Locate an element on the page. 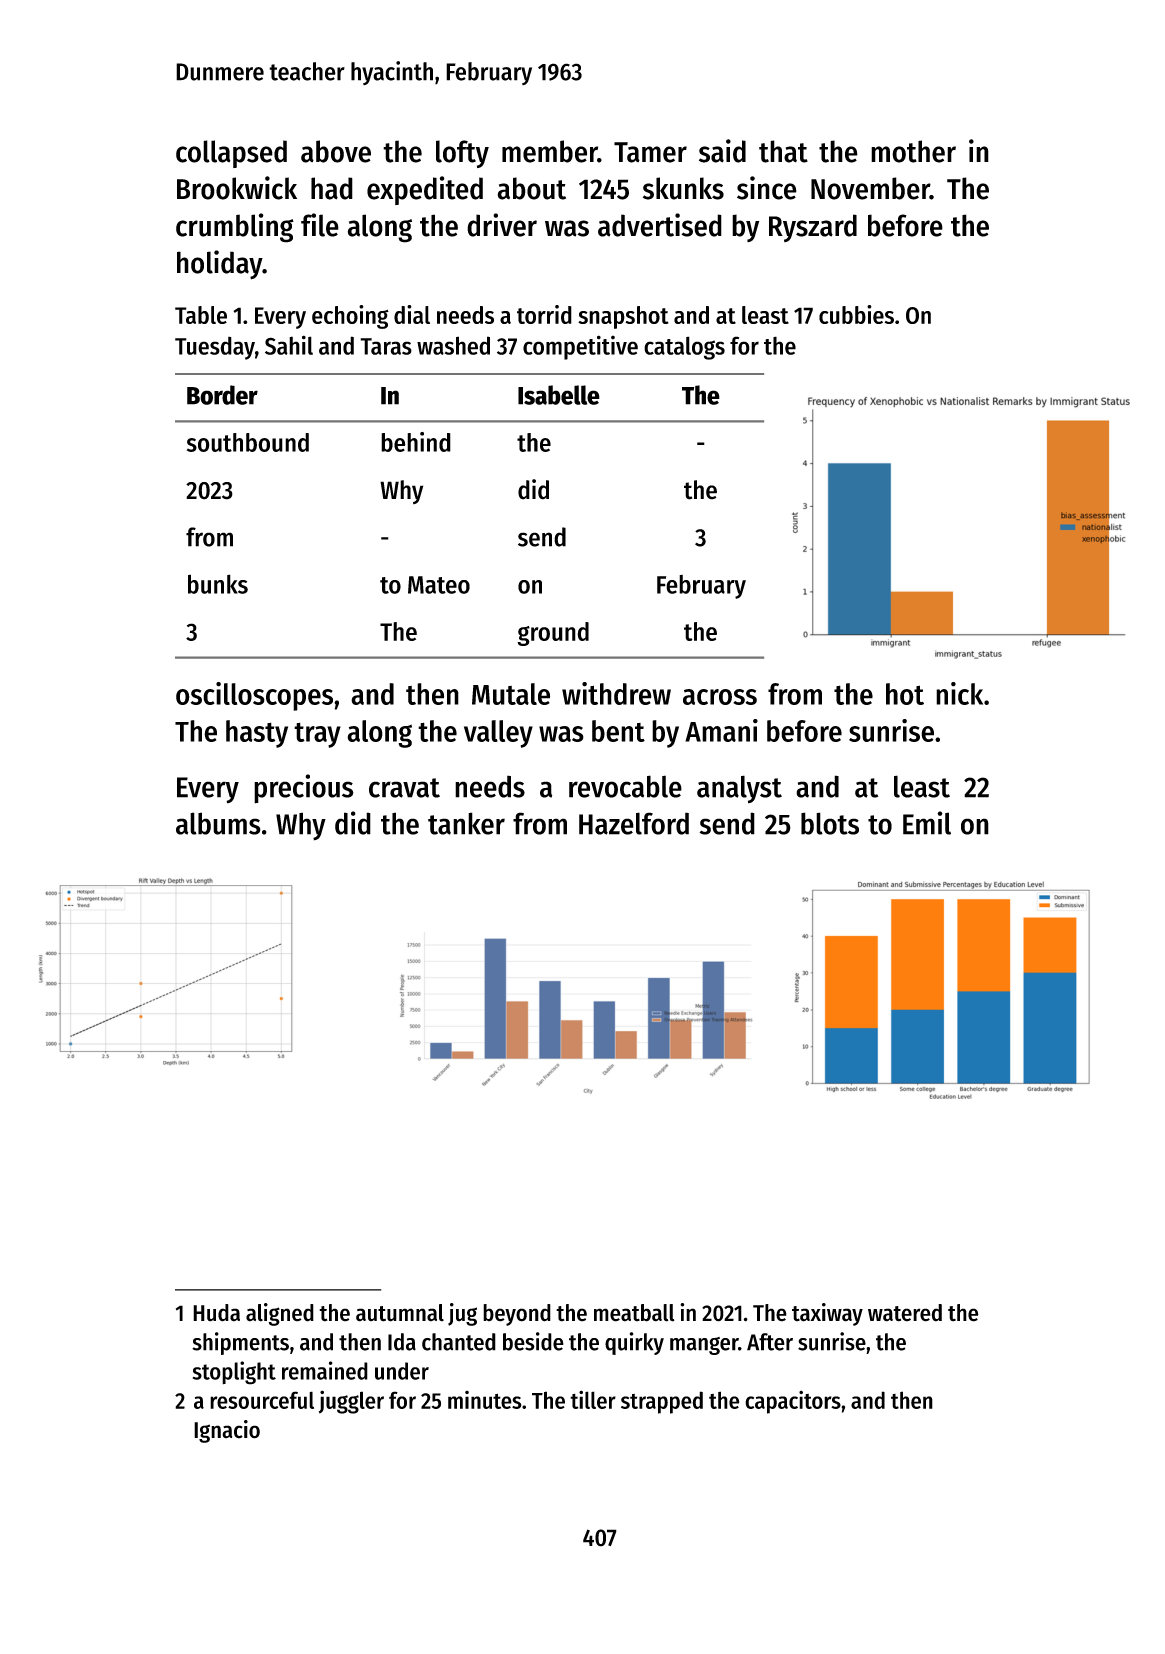 This page has width=1165, height=1654. Mutale is located at coordinates (511, 694).
